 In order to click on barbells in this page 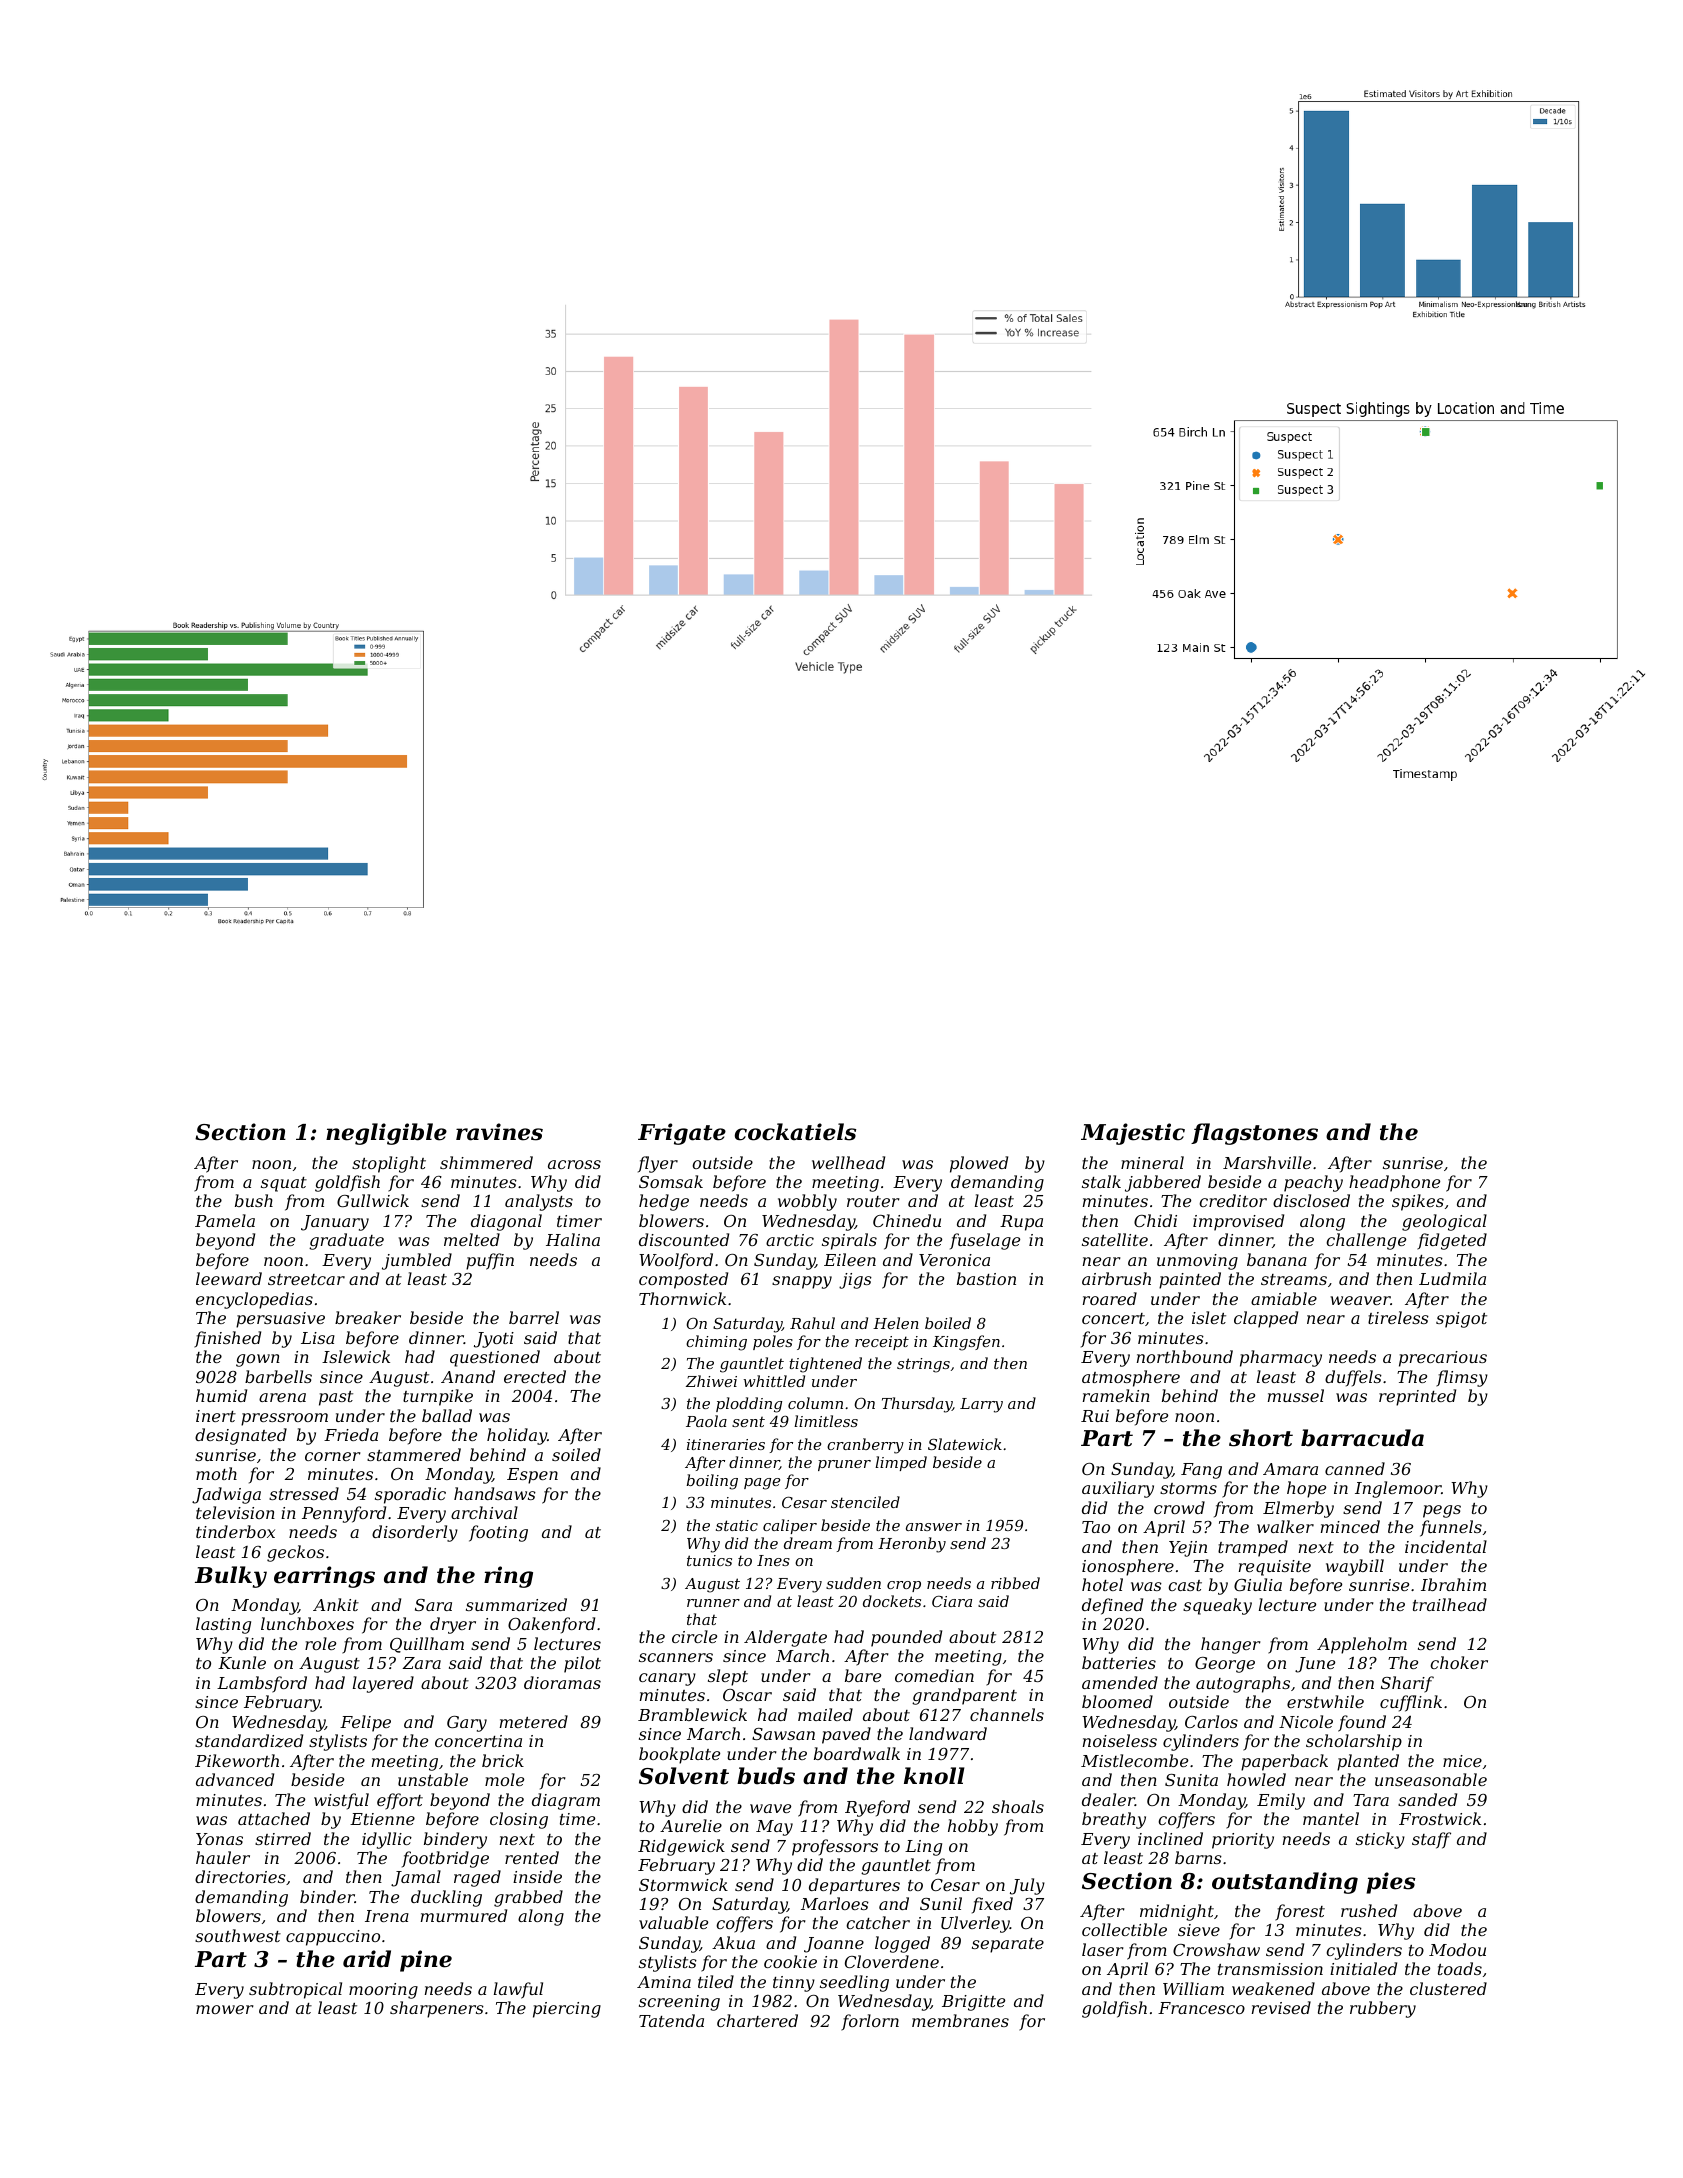, I will do `click(278, 1376)`.
